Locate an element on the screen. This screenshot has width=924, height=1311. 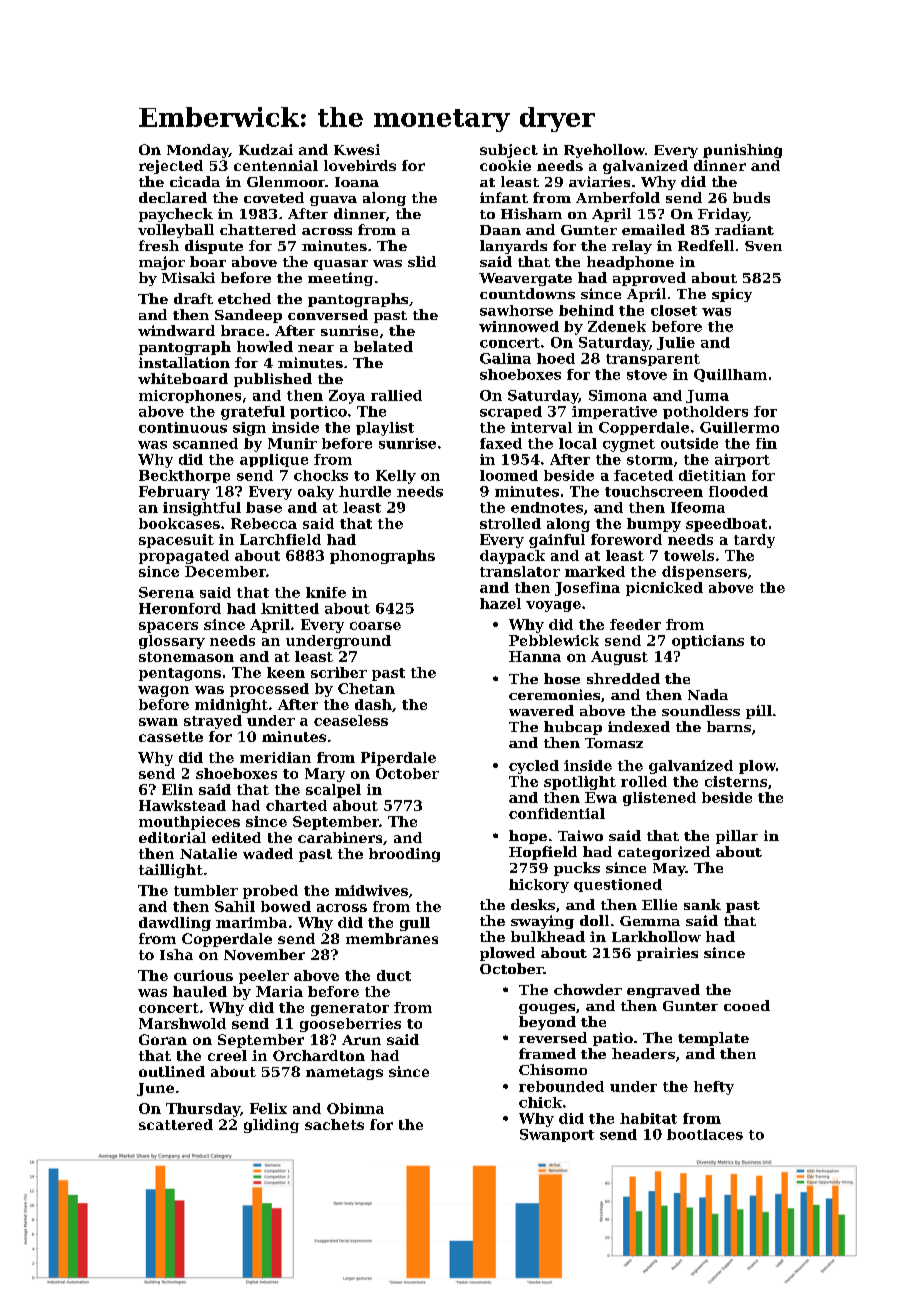
cookie is located at coordinates (505, 165).
